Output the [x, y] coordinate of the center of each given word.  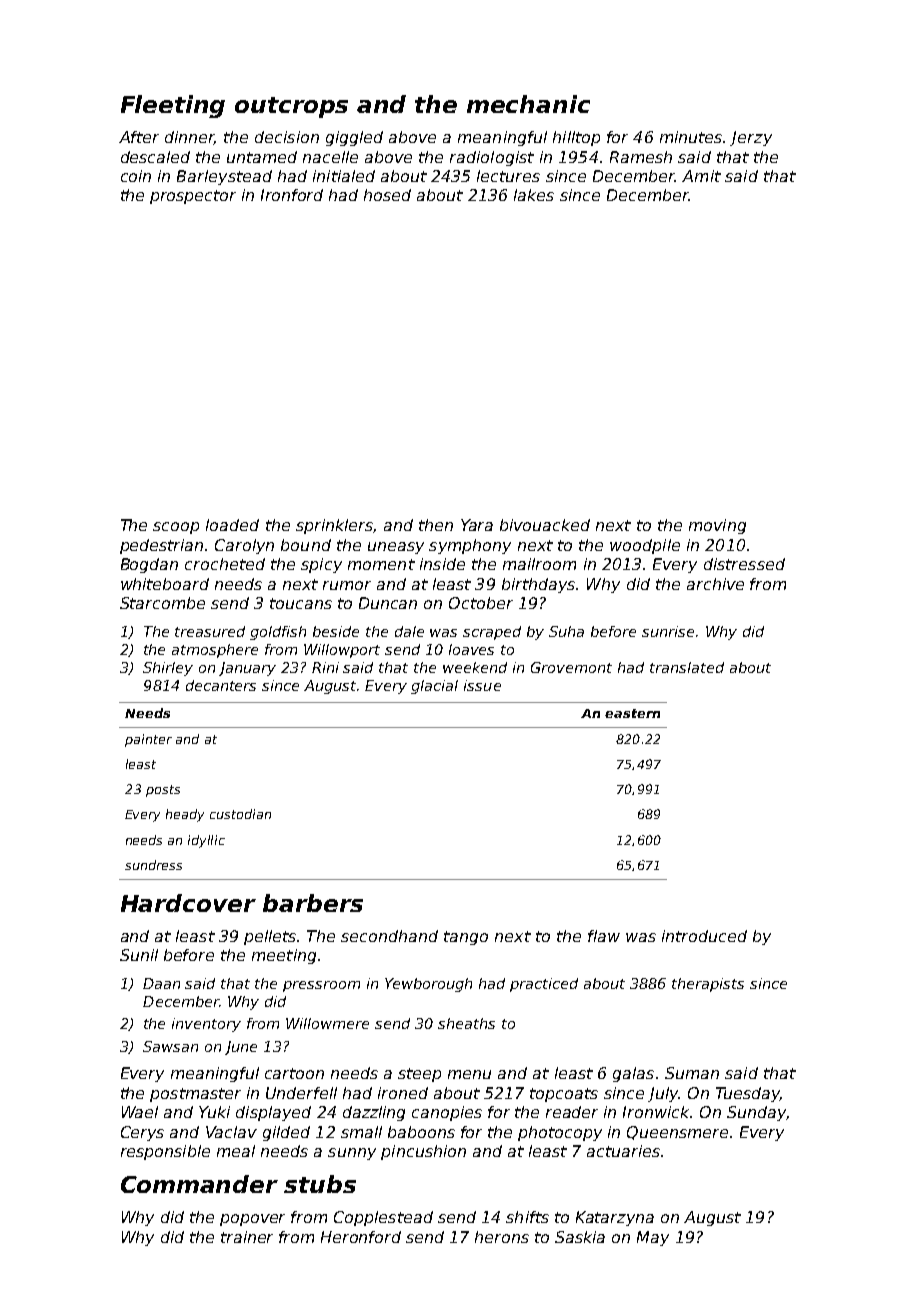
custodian [240, 814]
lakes [534, 195]
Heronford [361, 1237]
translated [687, 667]
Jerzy [751, 138]
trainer [247, 1237]
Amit [701, 176]
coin [136, 176]
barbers [313, 903]
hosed [387, 195]
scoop [176, 528]
